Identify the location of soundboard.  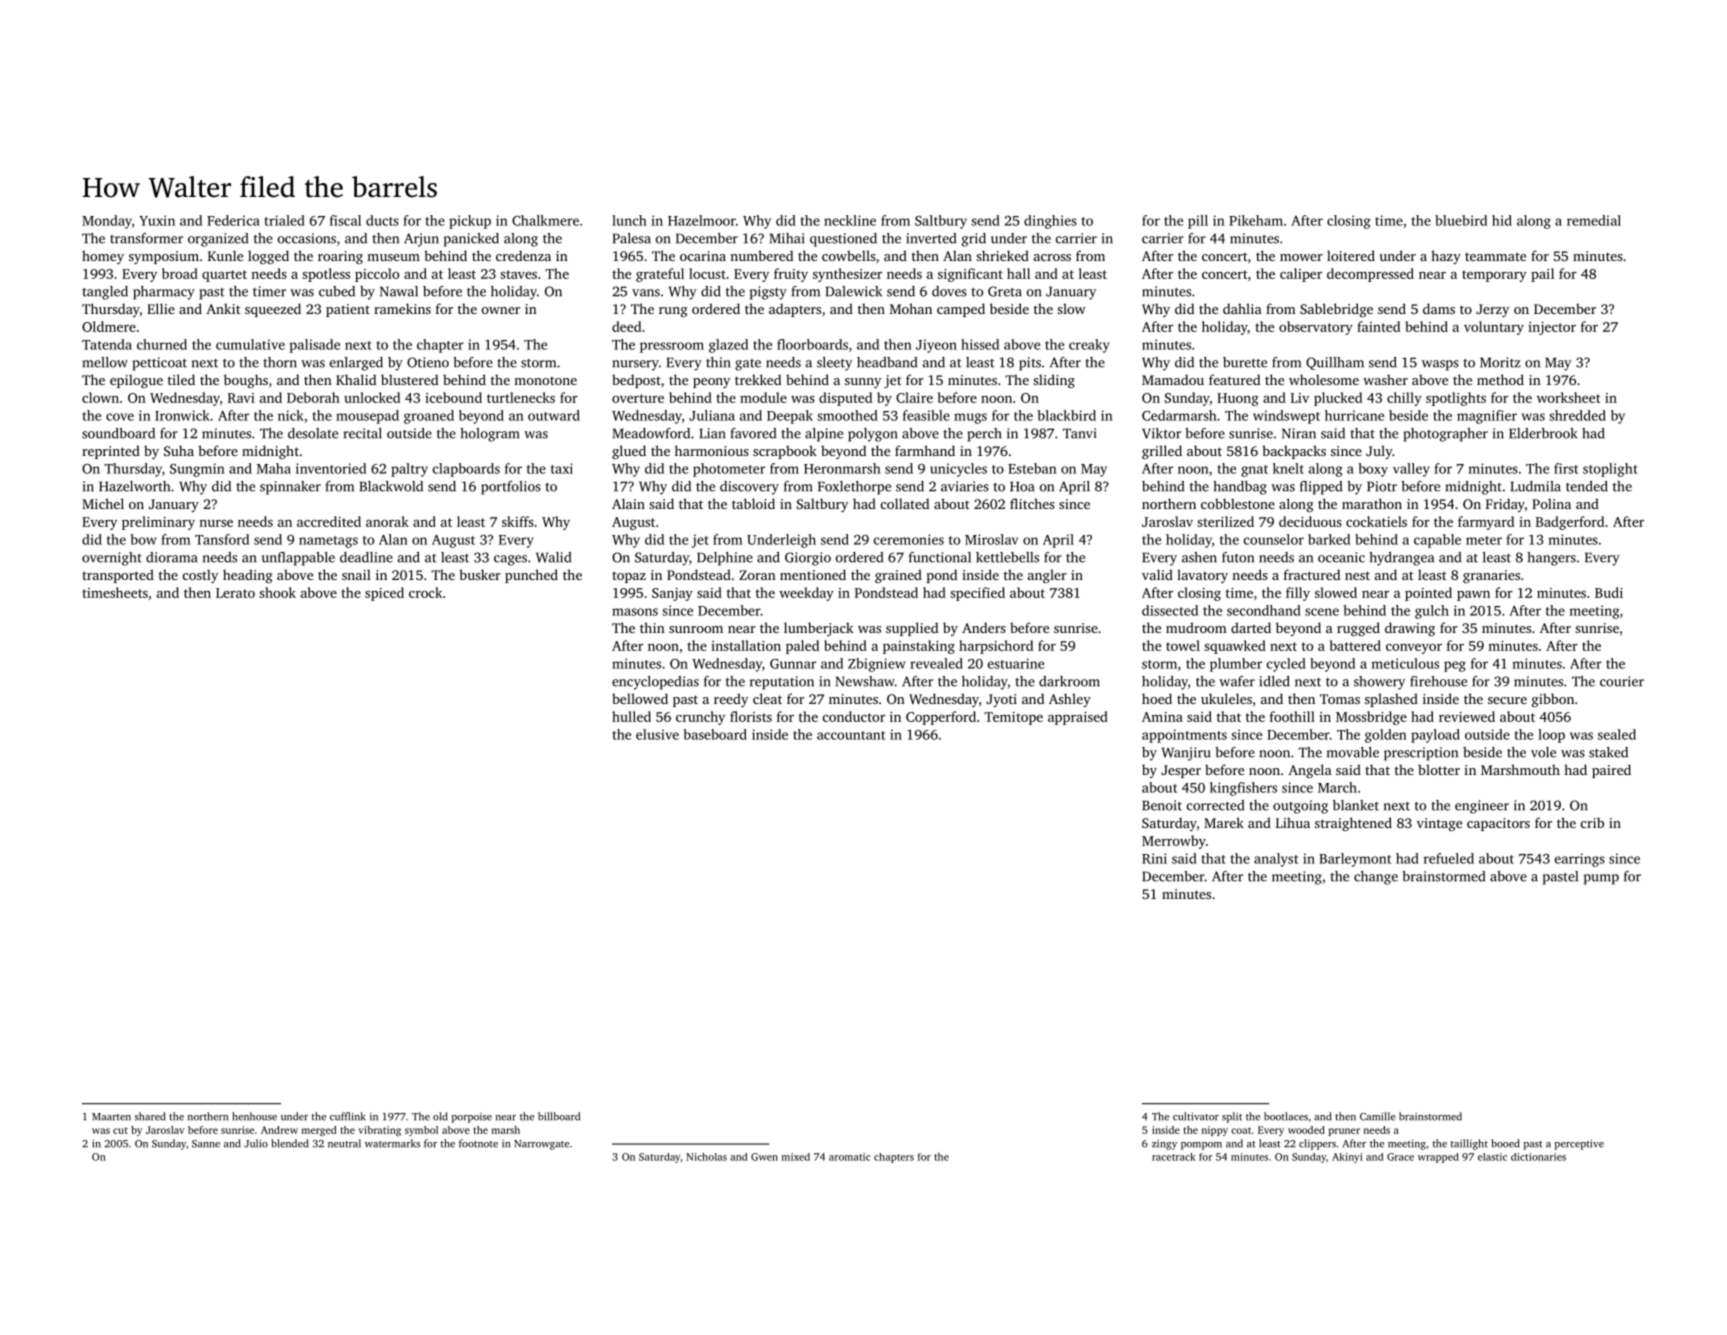
(118, 433).
